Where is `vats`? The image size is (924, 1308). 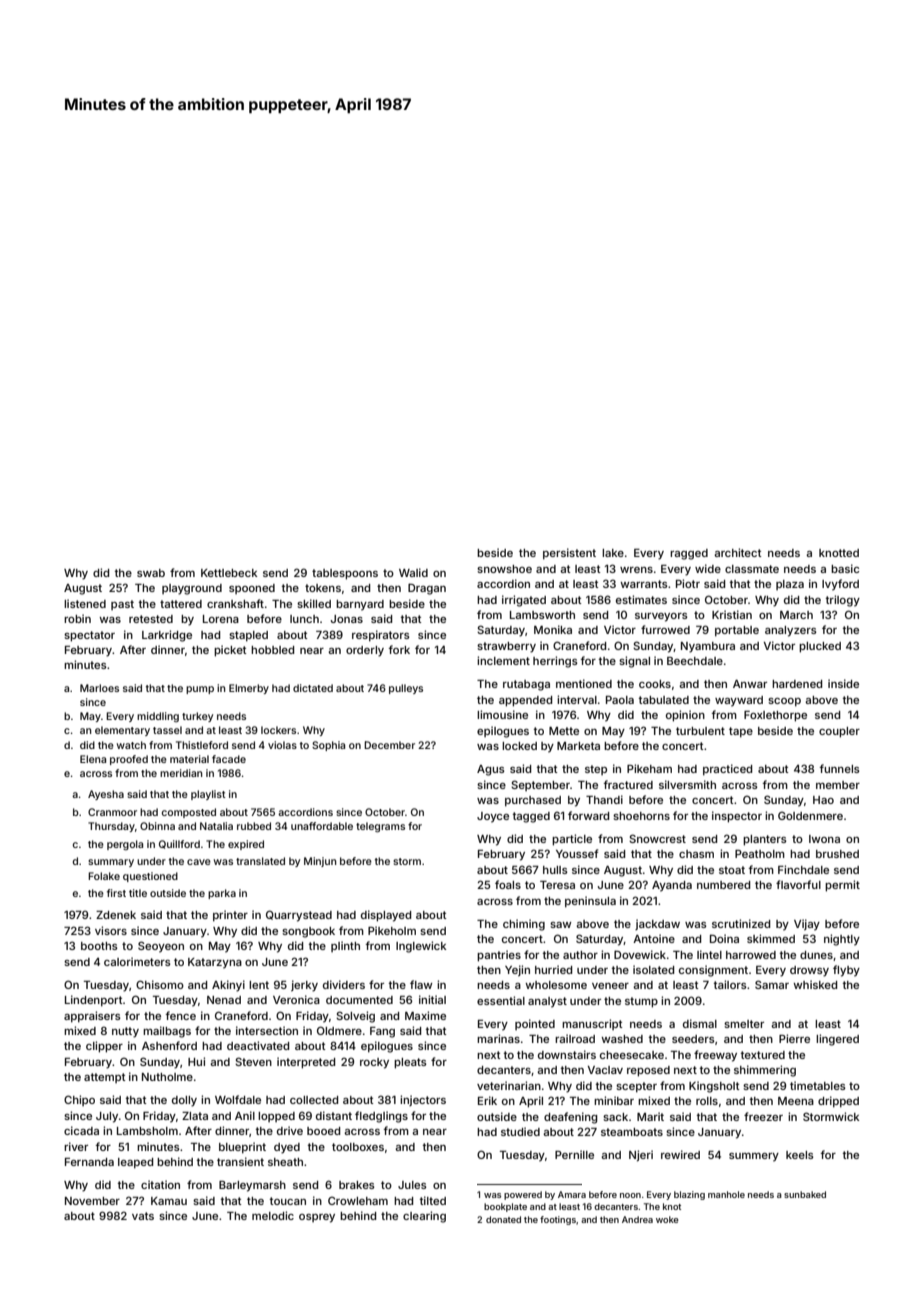
vats is located at coordinates (143, 1216).
